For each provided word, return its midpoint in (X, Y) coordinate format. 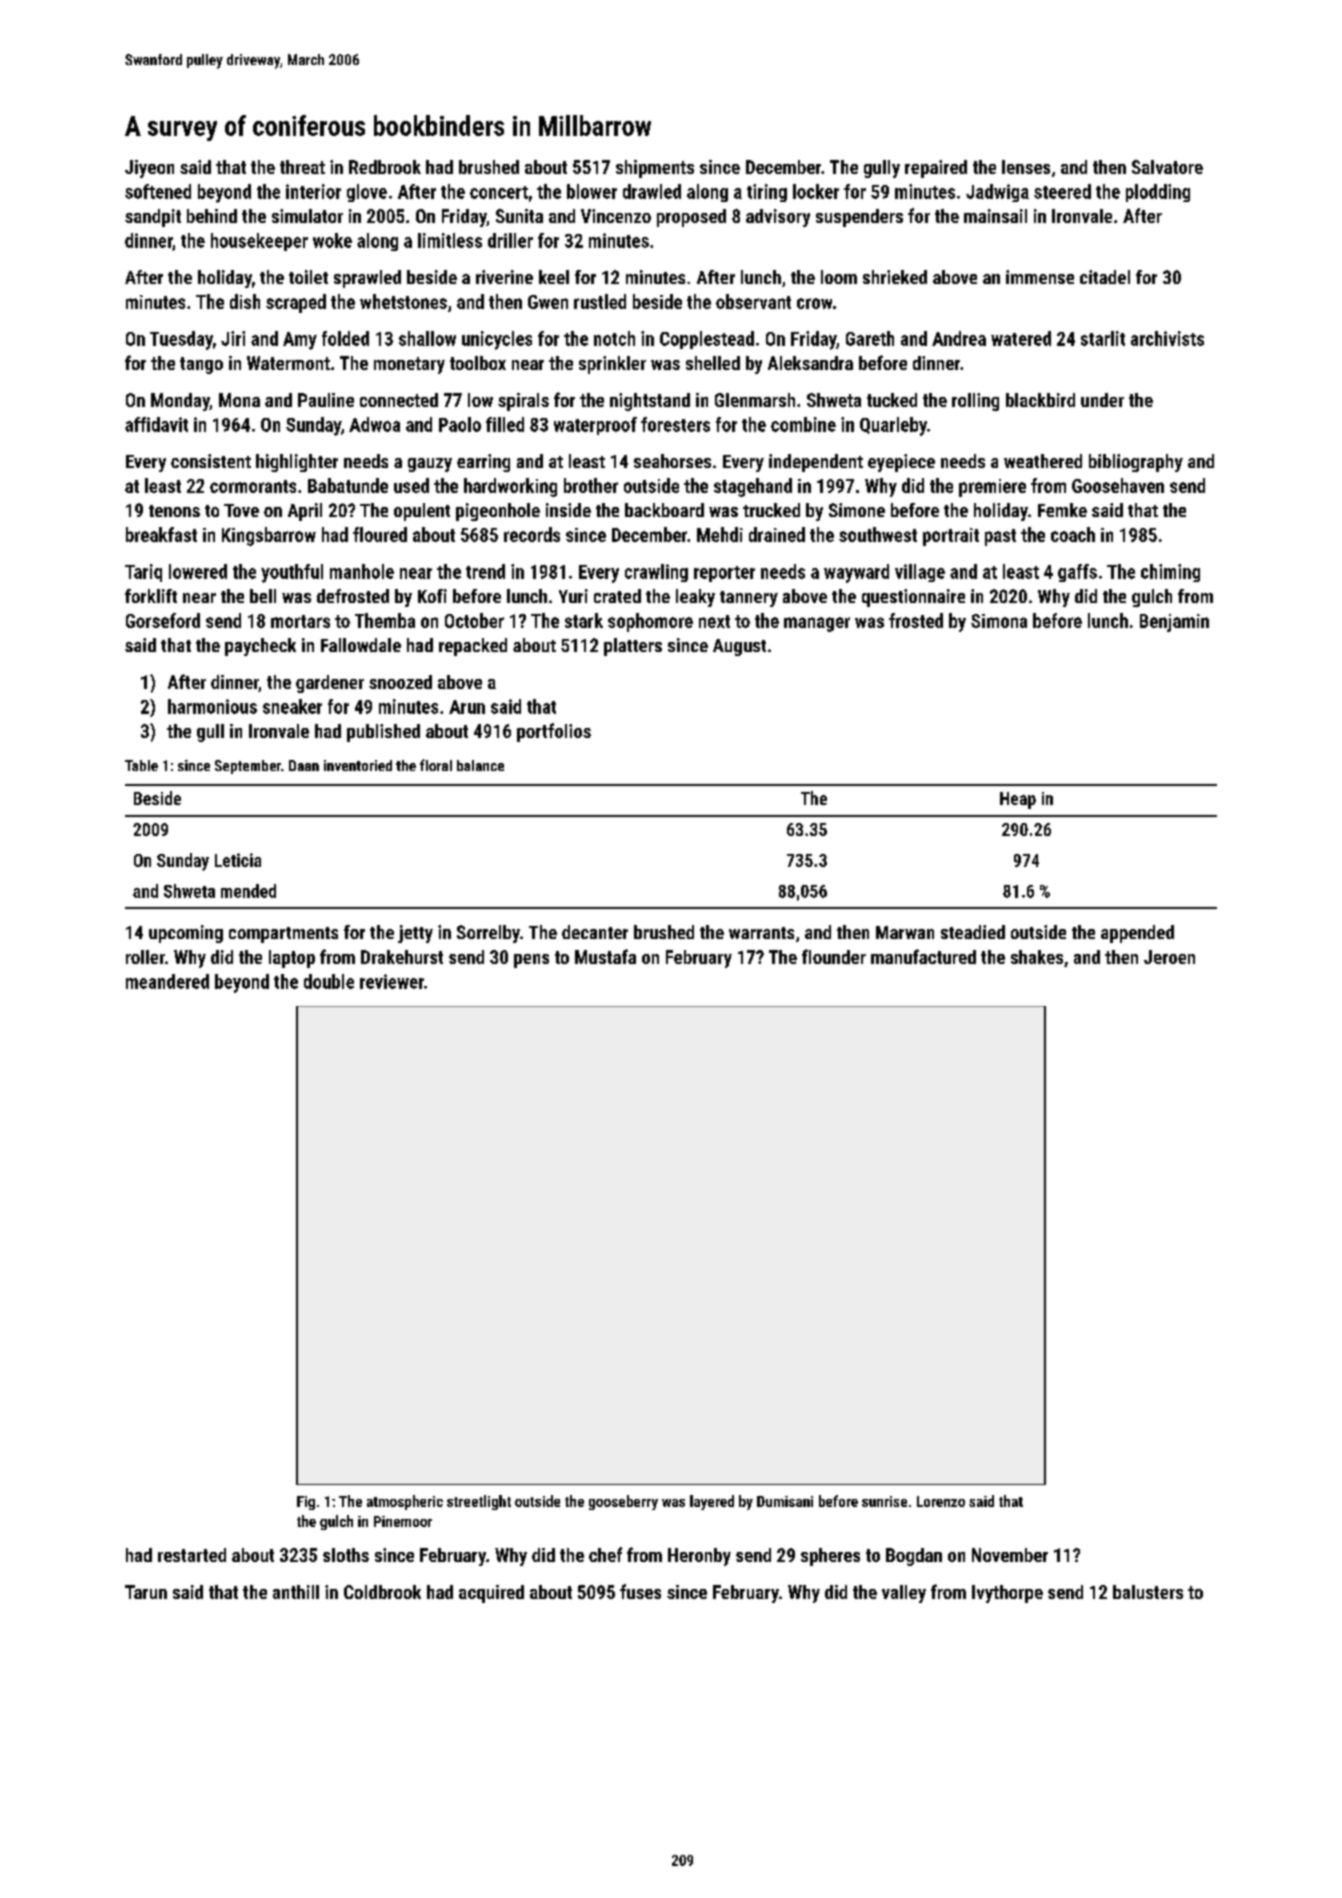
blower (592, 191)
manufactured (923, 956)
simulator (307, 216)
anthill (296, 1592)
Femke (1062, 510)
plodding (1158, 193)
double (329, 981)
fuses (640, 1591)
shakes (1037, 957)
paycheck (260, 647)
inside (568, 510)
